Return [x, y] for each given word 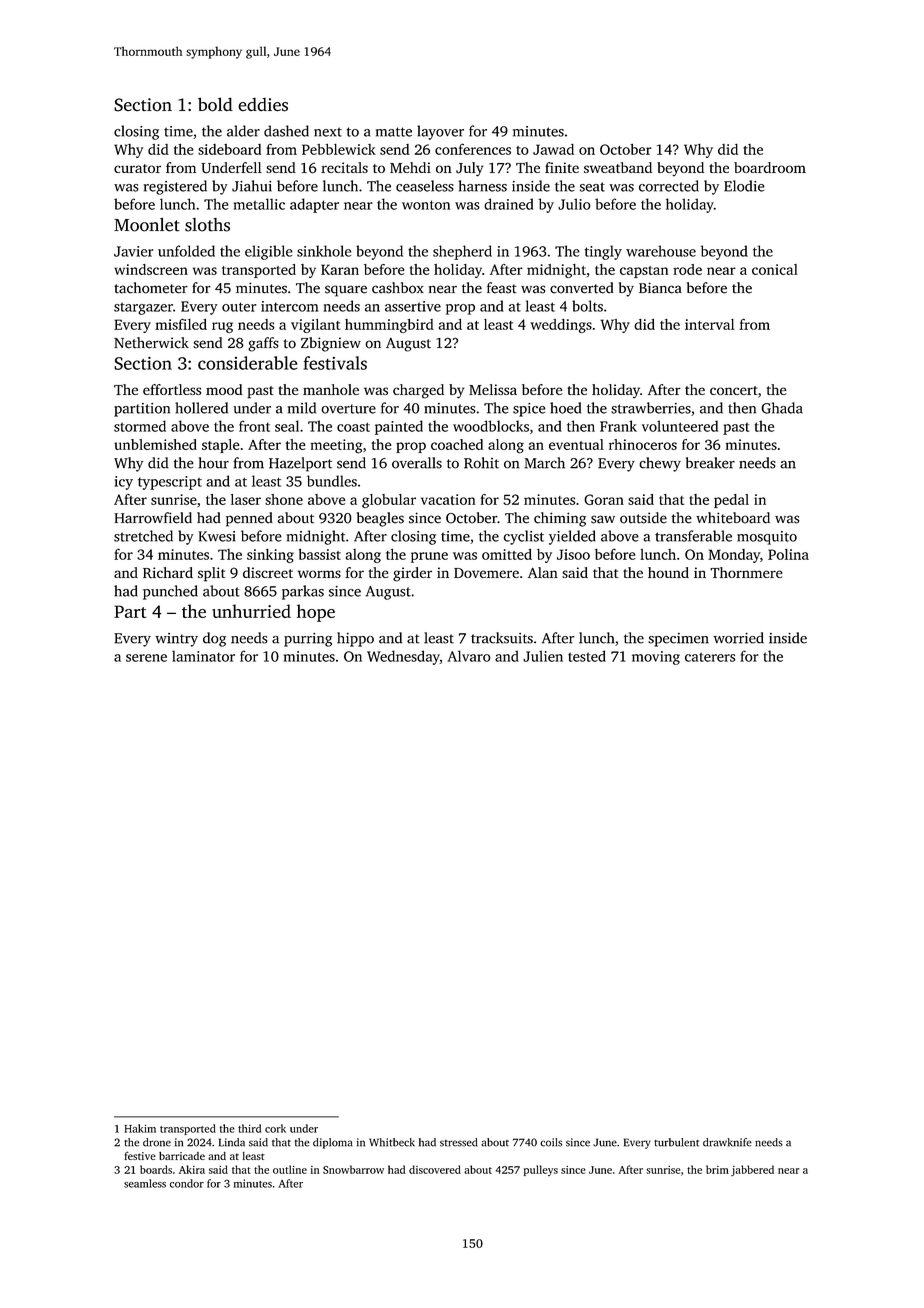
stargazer [143, 308]
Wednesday [403, 657]
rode [687, 269]
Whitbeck [392, 1142]
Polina [788, 554]
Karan [340, 269]
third [249, 1128]
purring [308, 640]
